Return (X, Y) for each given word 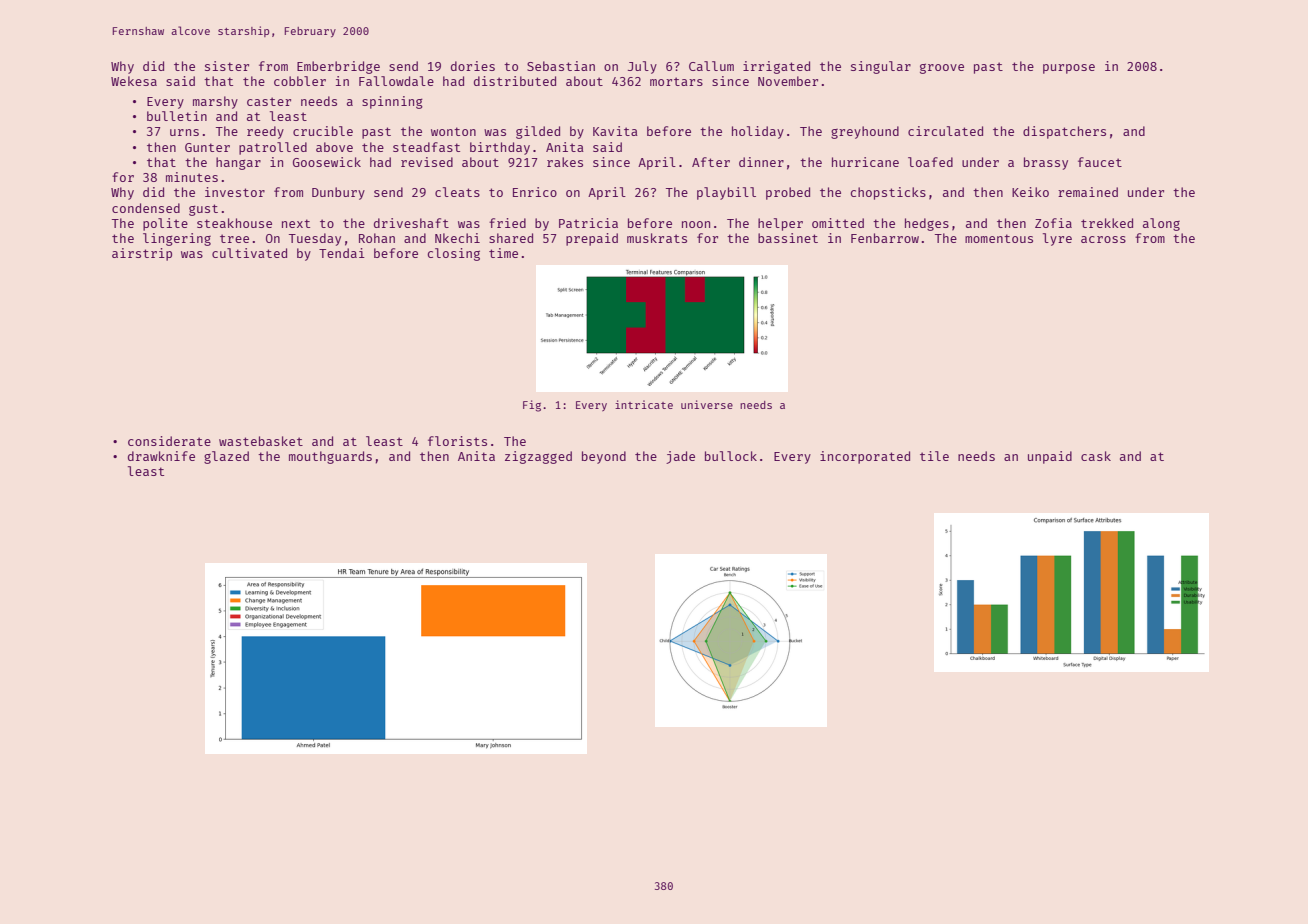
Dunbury (338, 193)
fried (507, 223)
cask (1096, 456)
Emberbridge (338, 67)
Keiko (1030, 192)
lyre (1057, 239)
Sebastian (561, 66)
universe (707, 404)
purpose (1069, 69)
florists (457, 441)
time (503, 253)
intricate (644, 404)
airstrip (142, 254)
